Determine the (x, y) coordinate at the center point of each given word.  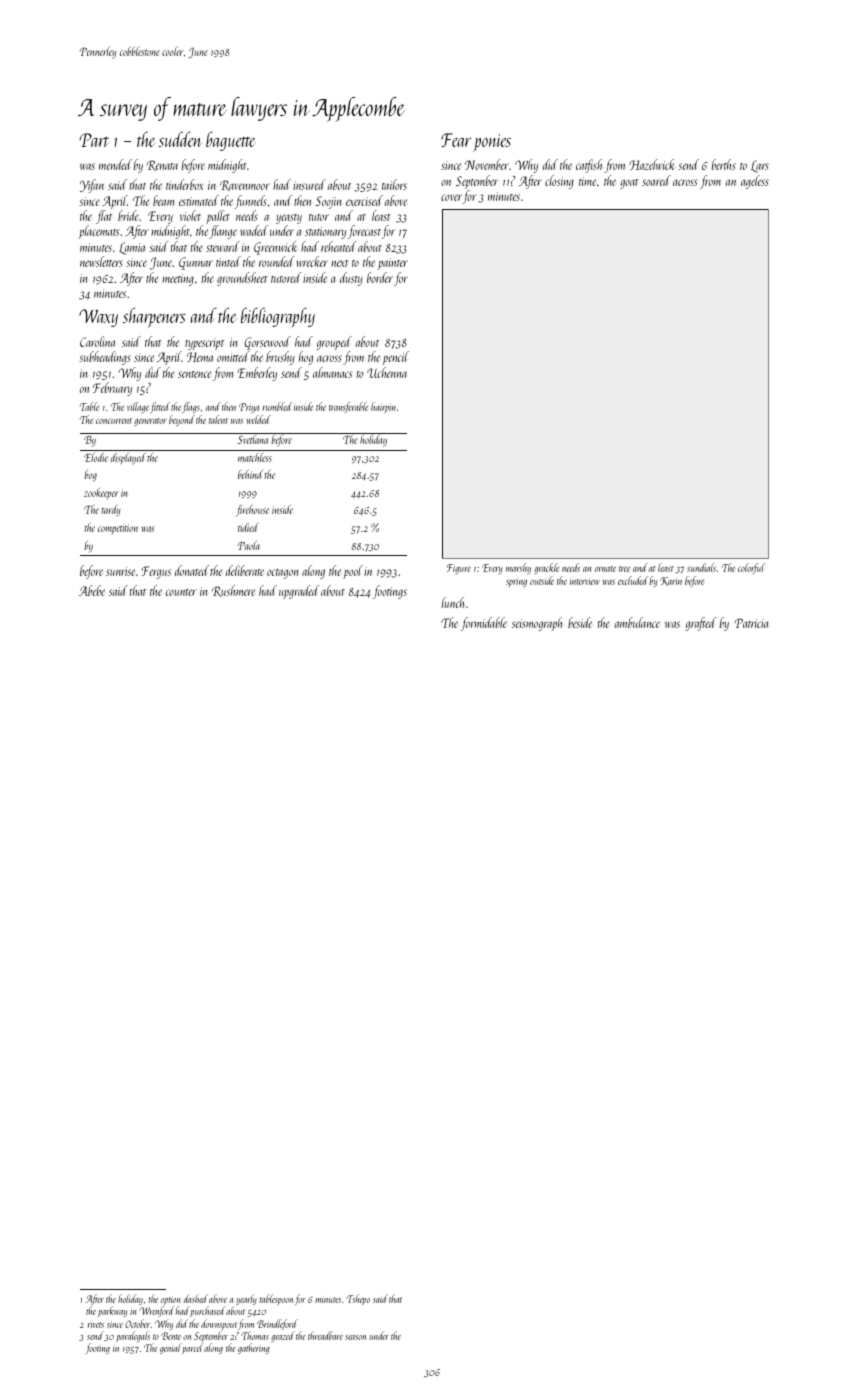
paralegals (133, 1336)
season (355, 1337)
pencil (396, 358)
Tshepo (358, 1299)
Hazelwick (652, 164)
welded (258, 419)
